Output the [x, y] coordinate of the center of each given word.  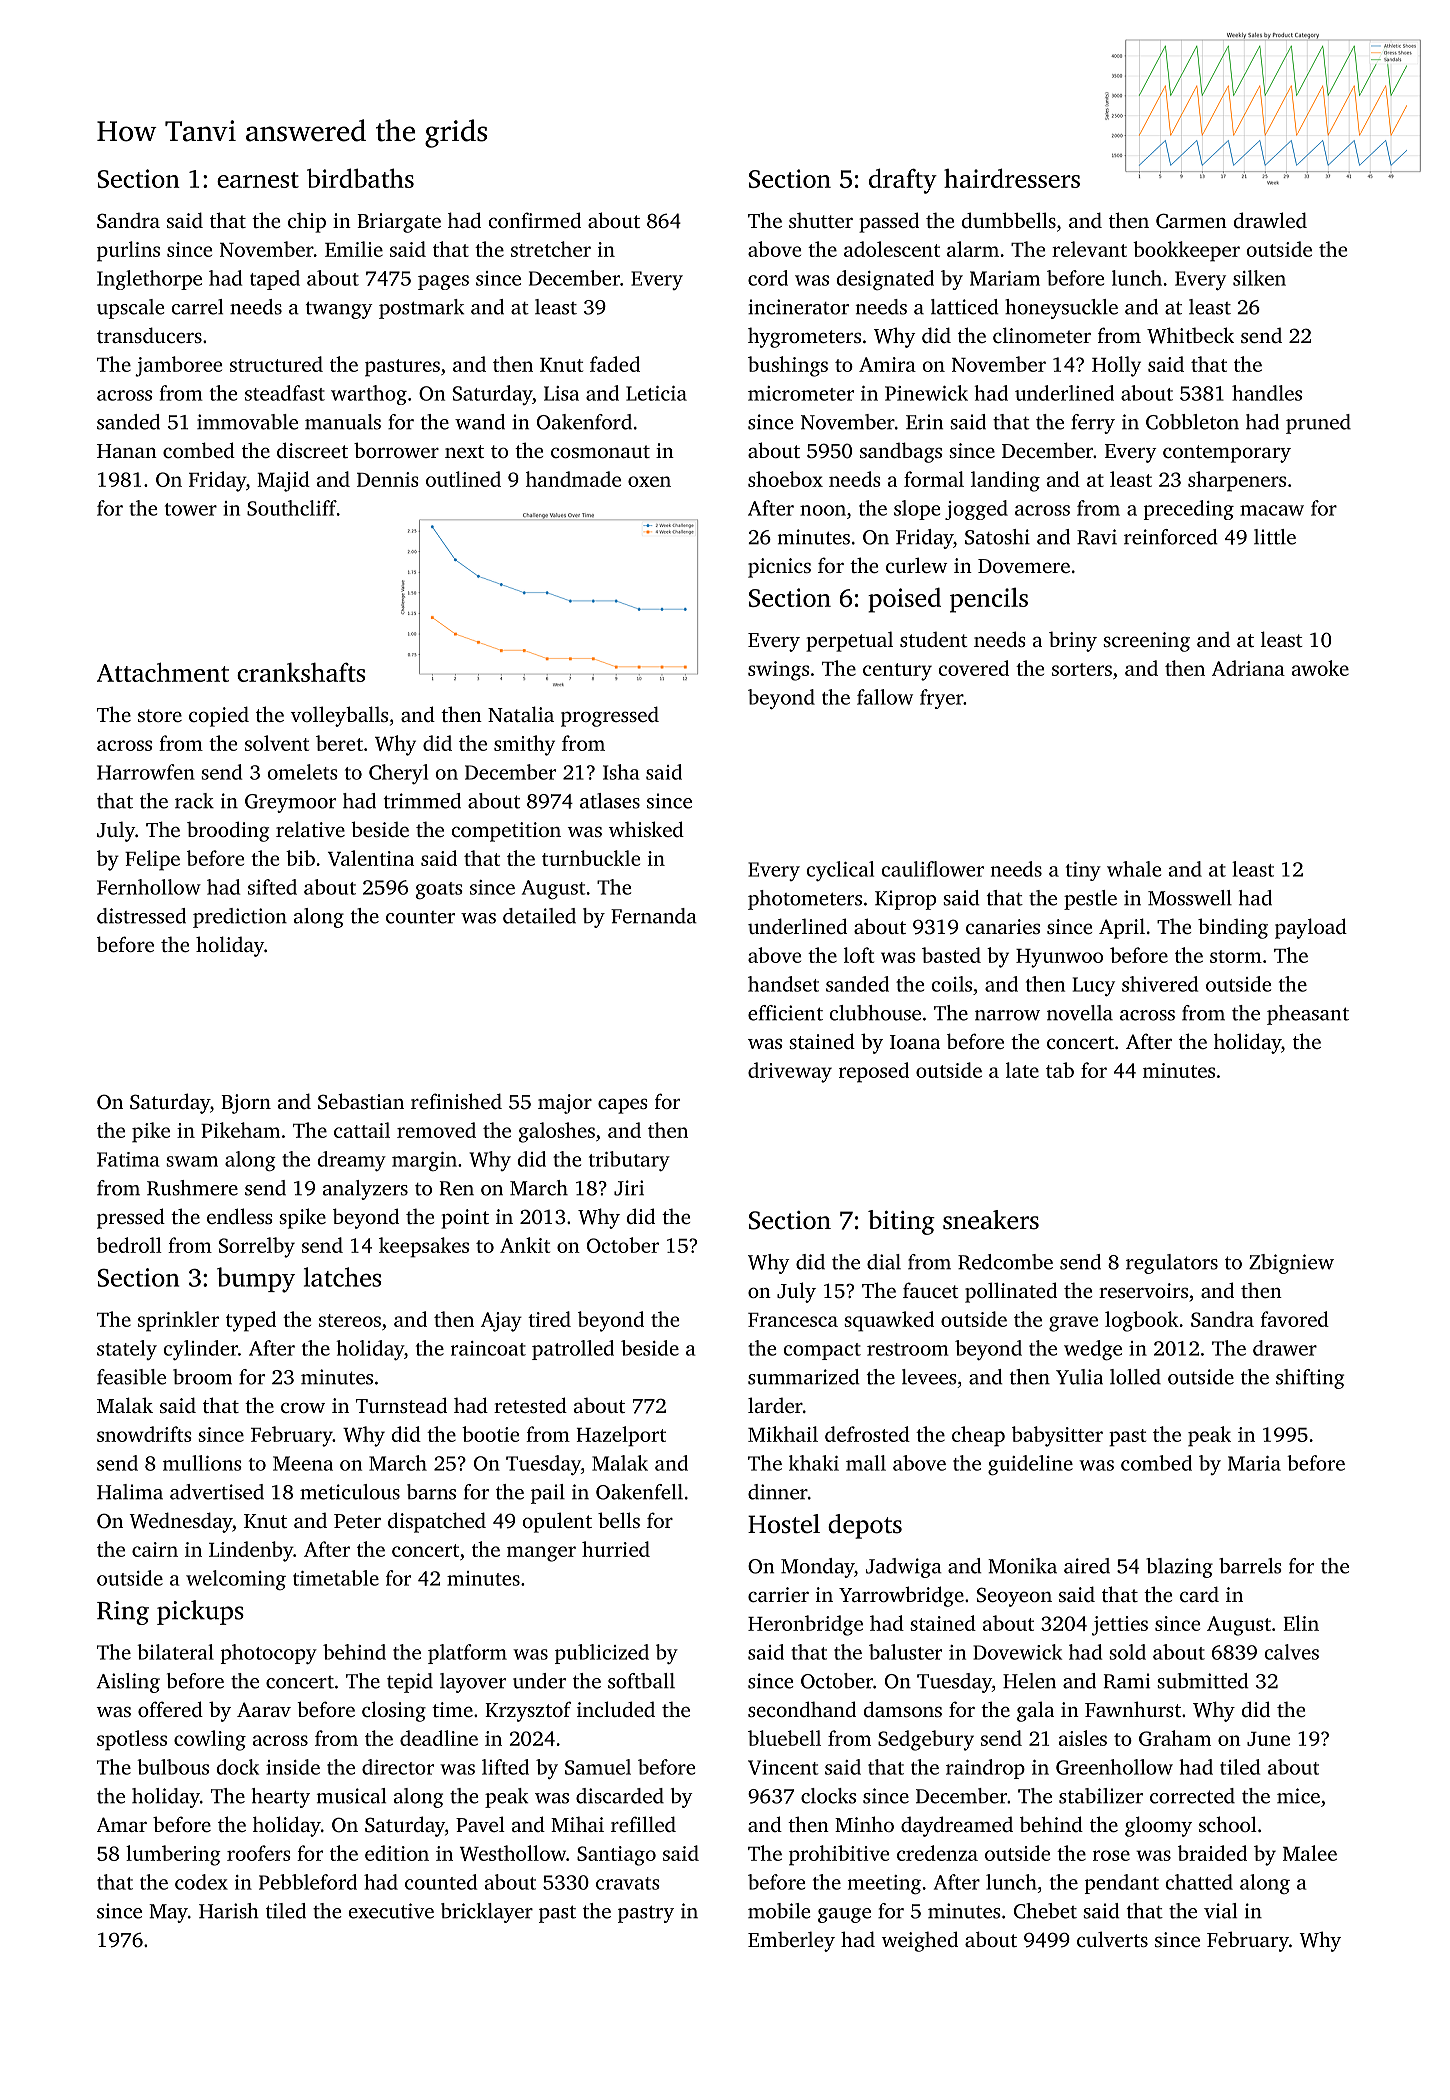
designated [885, 280]
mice [1298, 1796]
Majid [283, 481]
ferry [1093, 424]
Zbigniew [1291, 1264]
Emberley [791, 1941]
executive [391, 1911]
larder [775, 1405]
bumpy [256, 1280]
